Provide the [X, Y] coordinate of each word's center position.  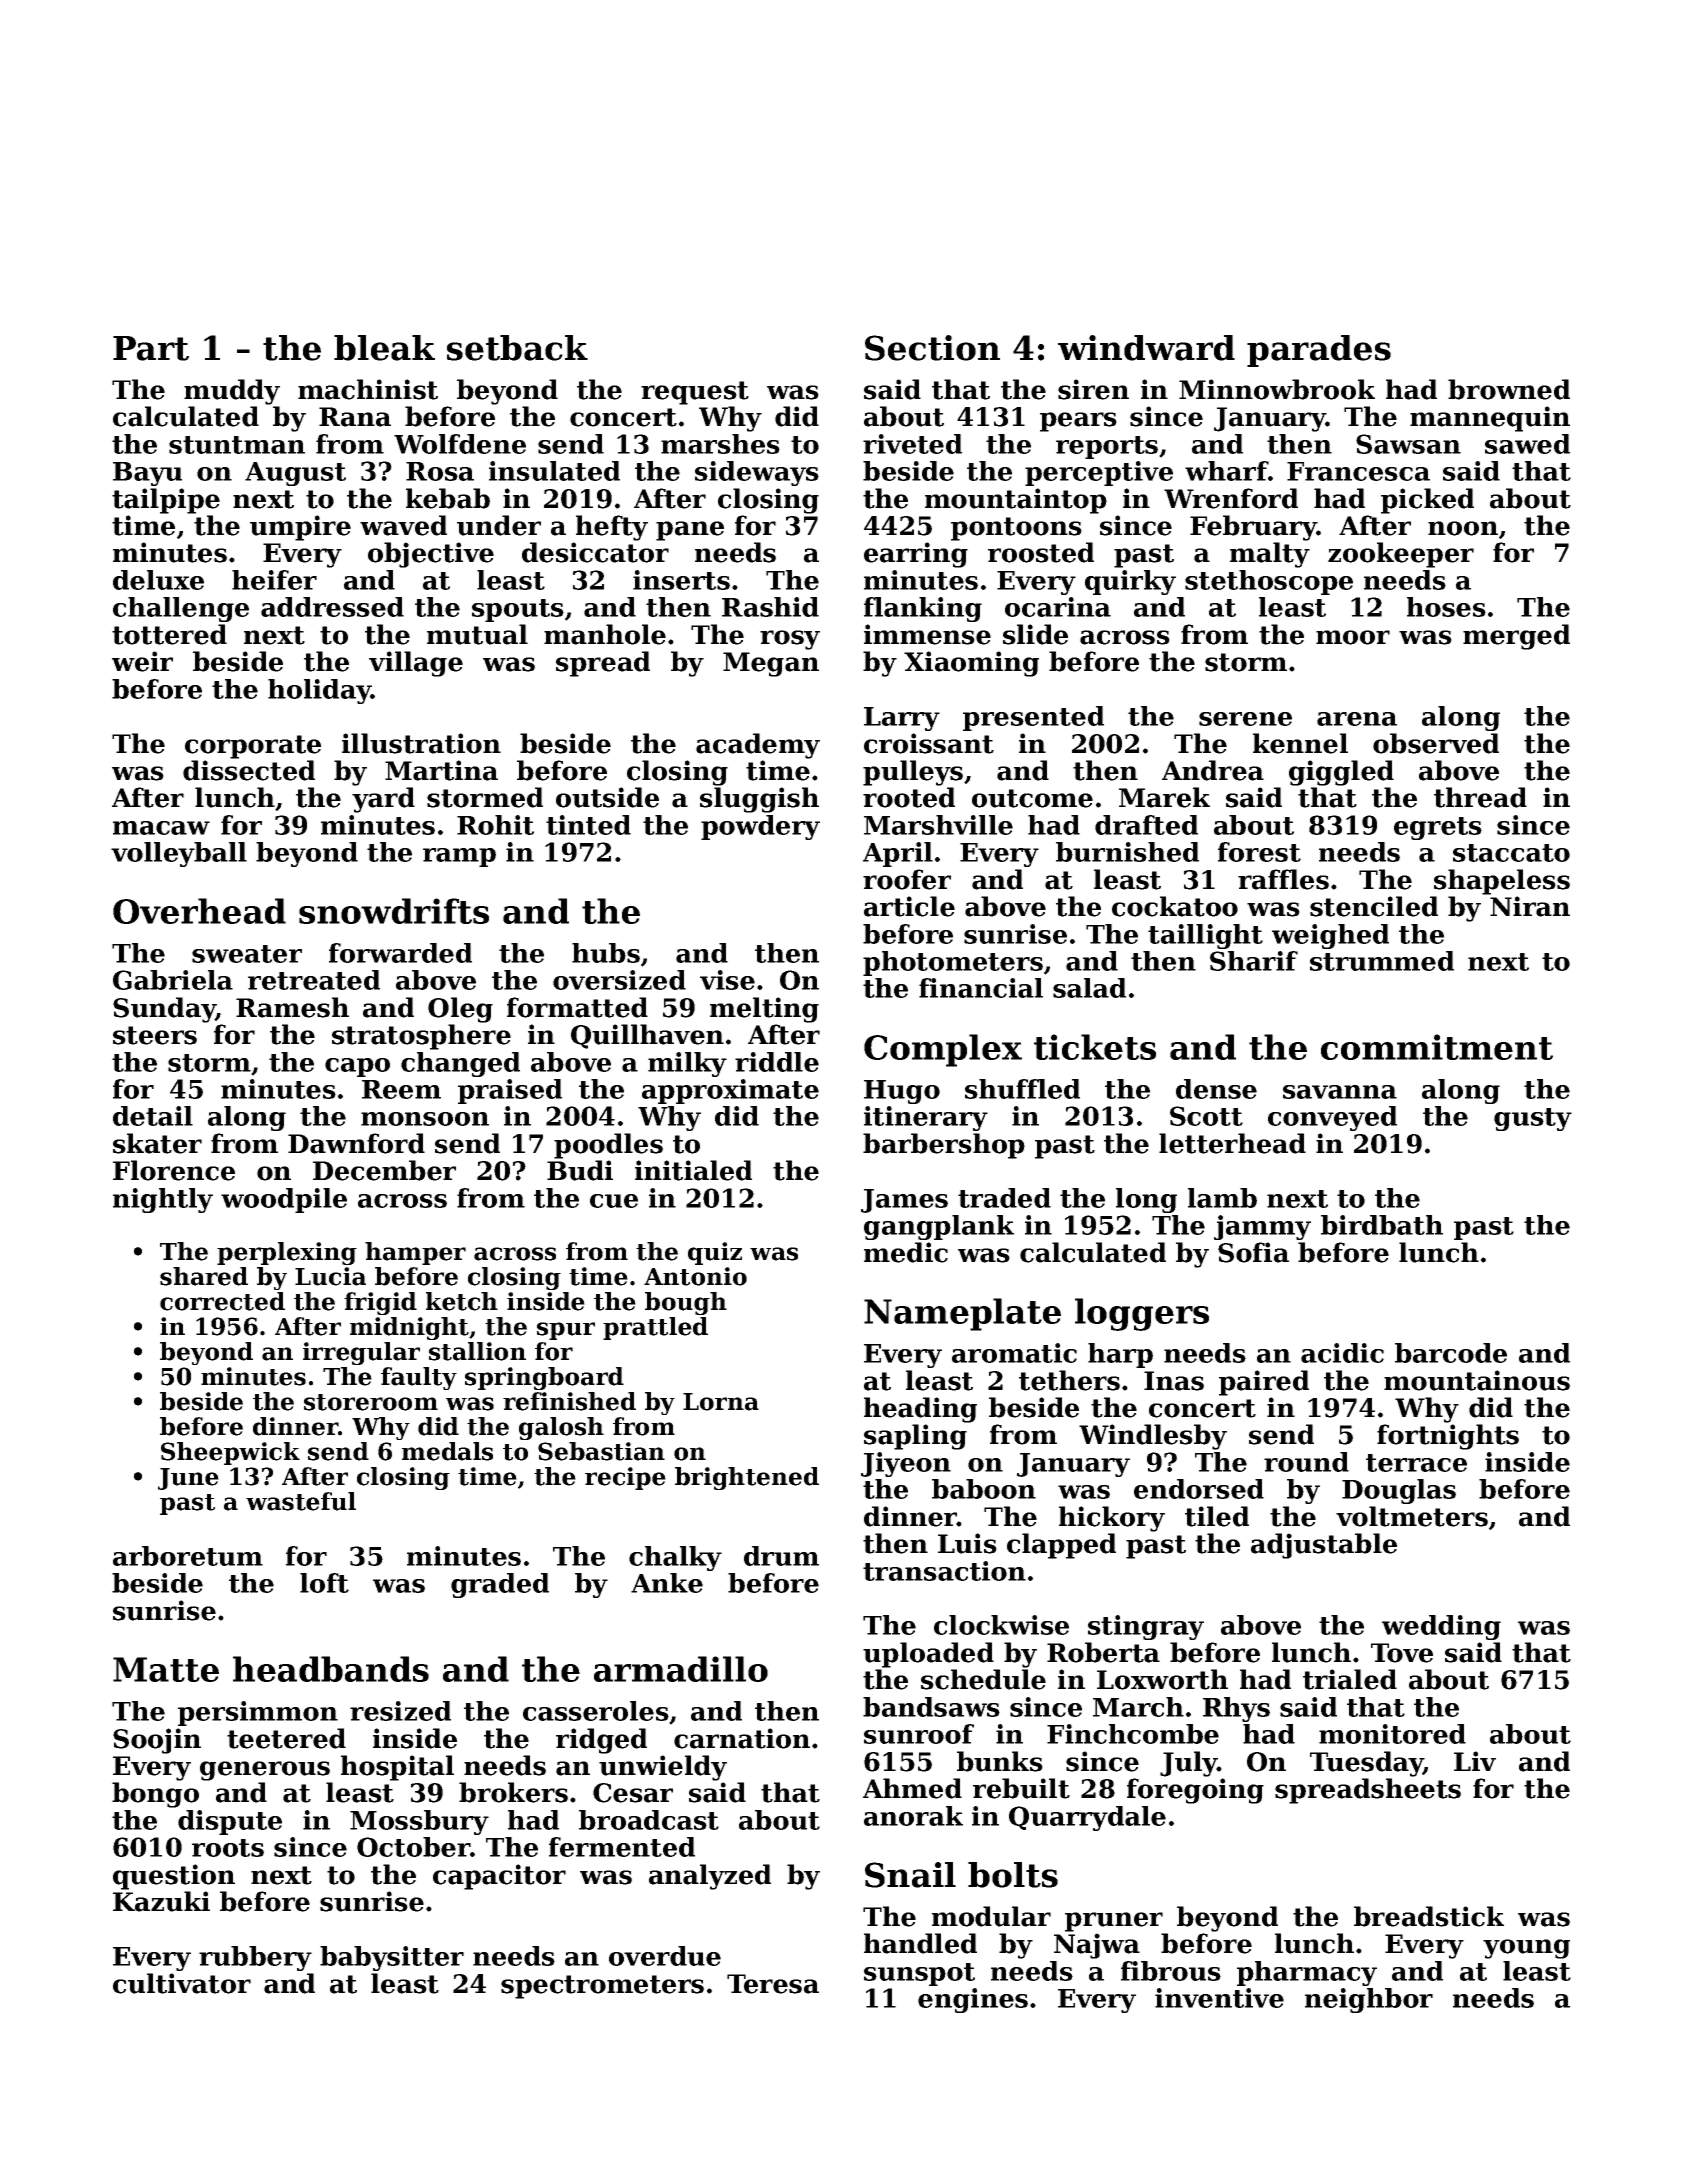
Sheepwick [230, 1453]
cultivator [182, 1983]
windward [1146, 348]
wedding [1441, 1627]
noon [1463, 528]
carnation [742, 1738]
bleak [384, 348]
